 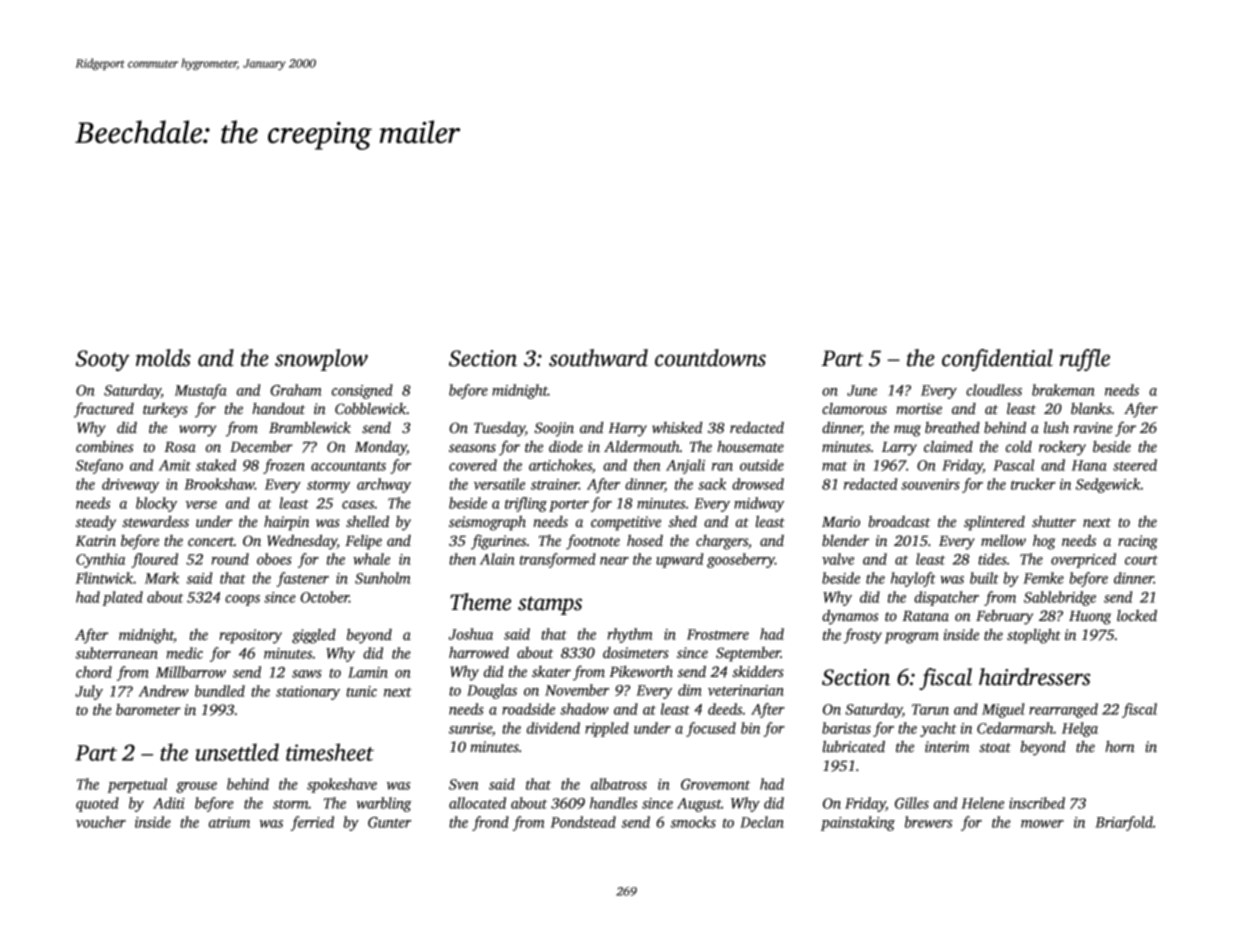 I want to click on blender, so click(x=845, y=540).
